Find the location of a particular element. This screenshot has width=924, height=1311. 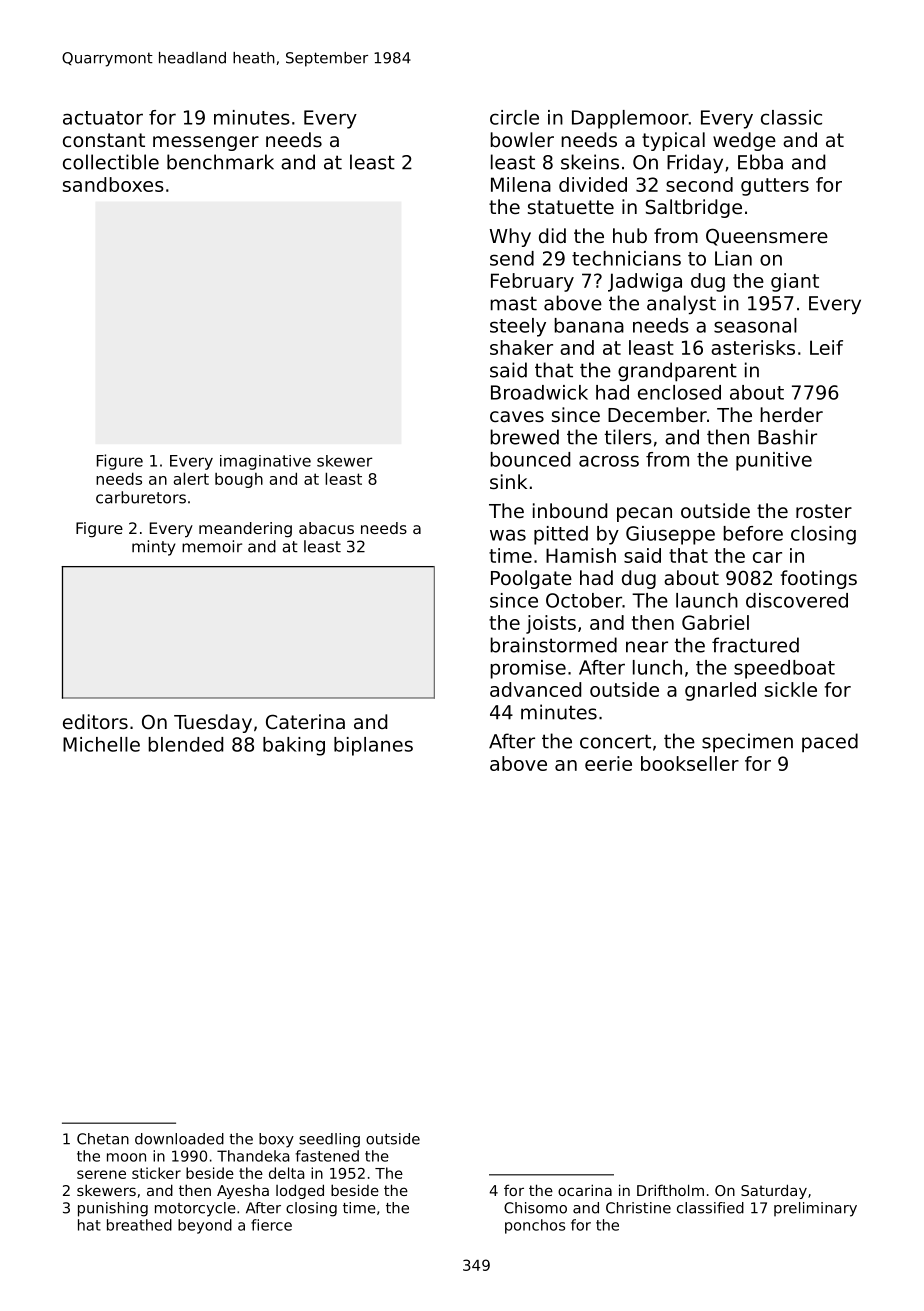

paced is located at coordinates (830, 742).
